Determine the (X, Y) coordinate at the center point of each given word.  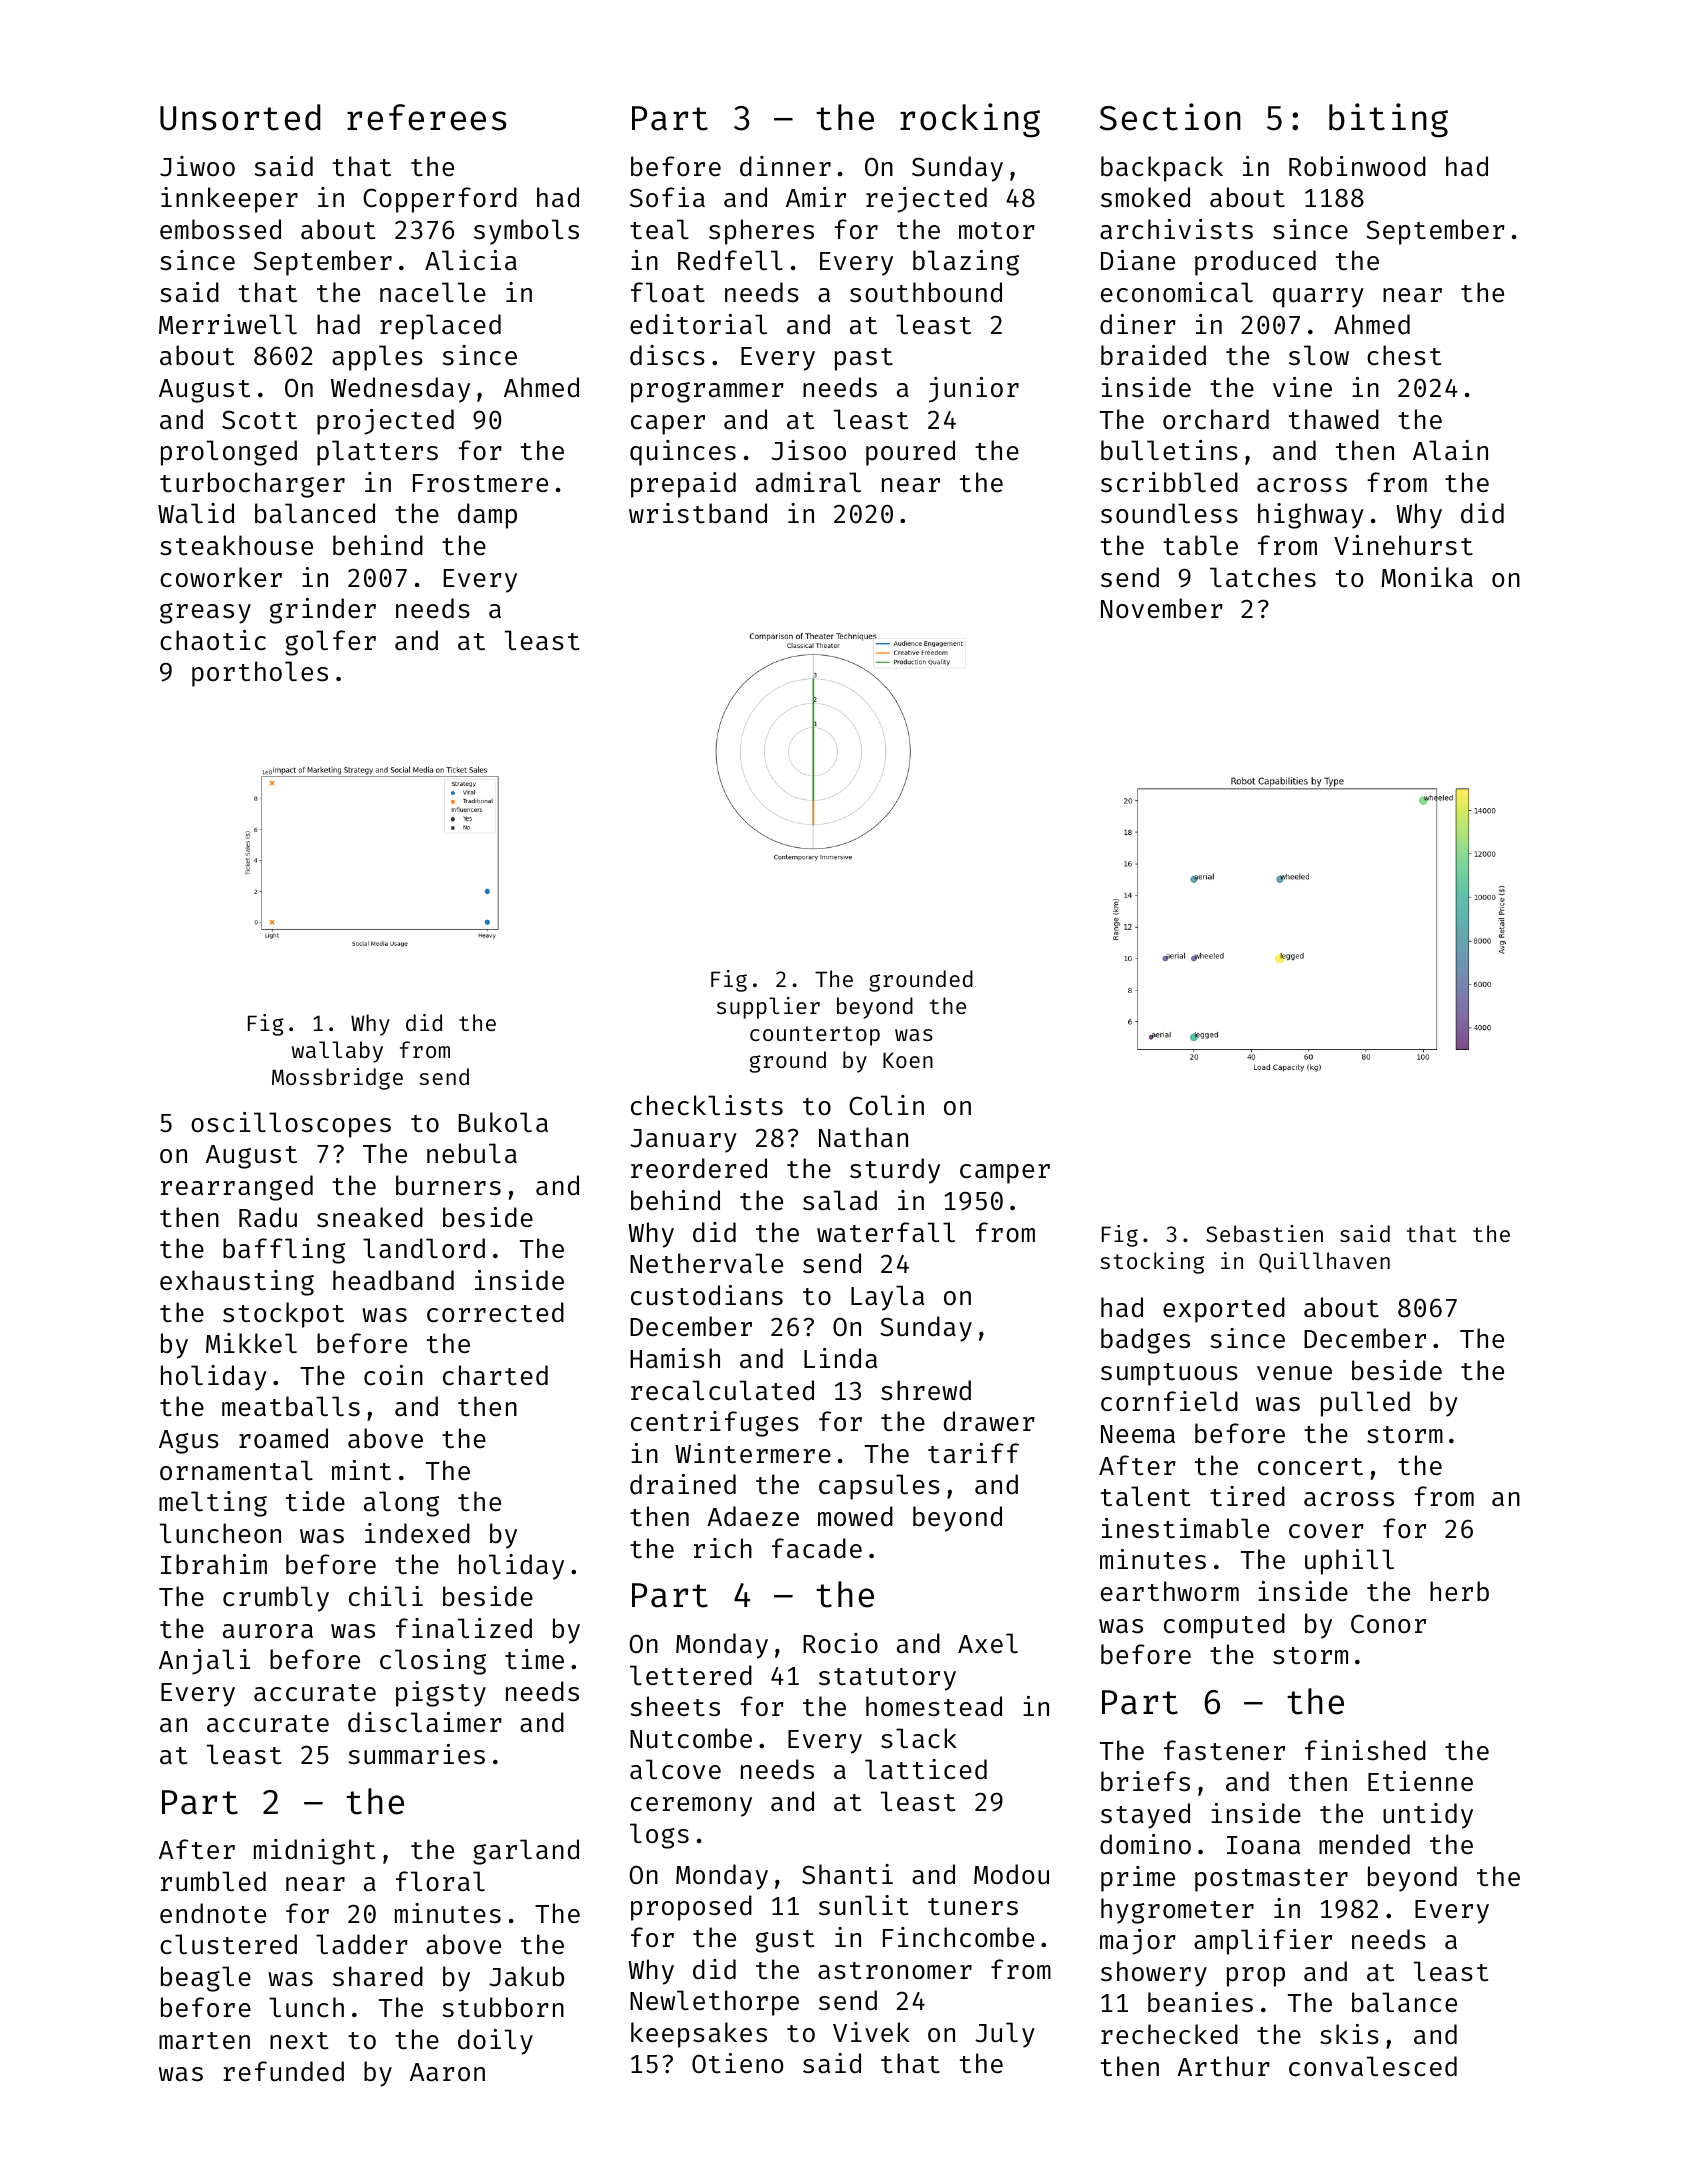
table (1200, 545)
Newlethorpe (714, 2003)
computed (1224, 1626)
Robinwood (1357, 166)
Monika (1427, 577)
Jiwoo (197, 166)
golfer (330, 643)
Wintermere (753, 1453)
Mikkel (251, 1343)
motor (997, 231)
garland (526, 1852)
